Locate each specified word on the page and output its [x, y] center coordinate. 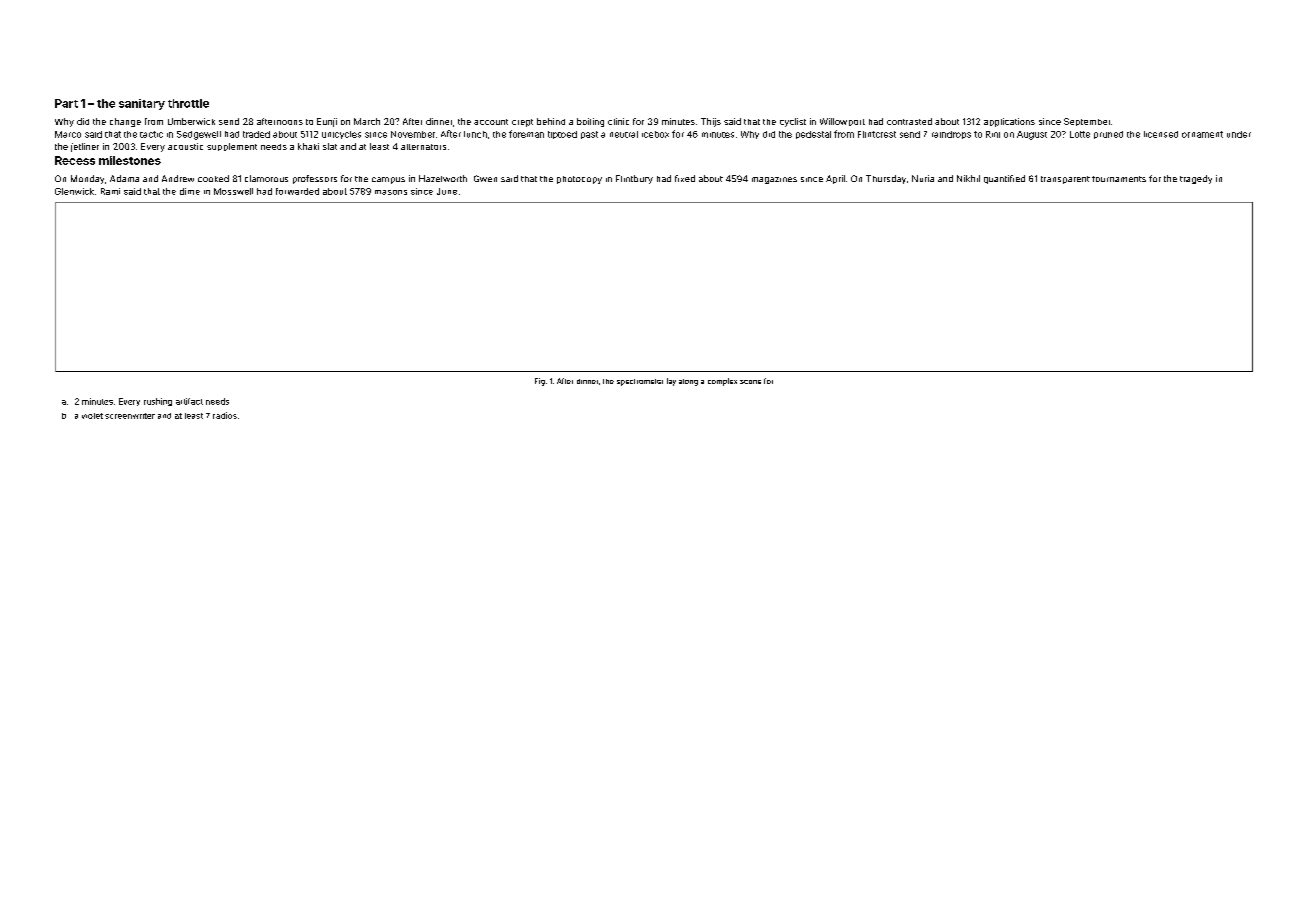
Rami [110, 191]
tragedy [1196, 179]
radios [225, 415]
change [125, 122]
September [1087, 122]
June [447, 191]
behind [551, 121]
